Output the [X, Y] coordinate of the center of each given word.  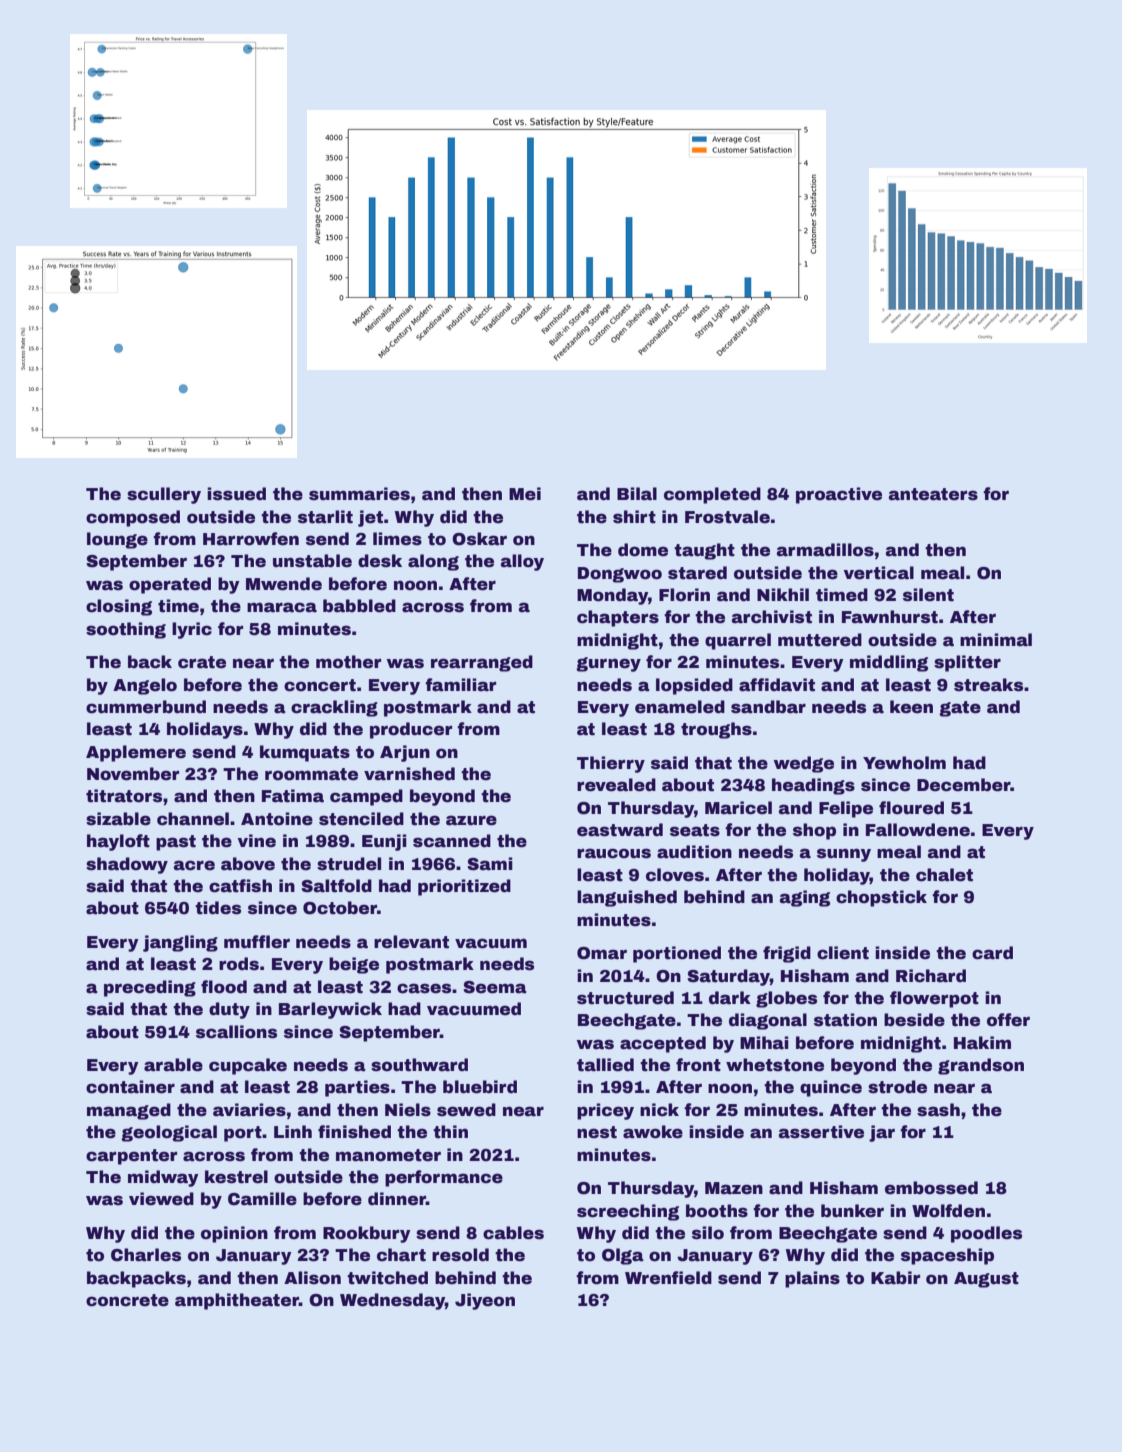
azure [471, 820]
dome [643, 550]
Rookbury [367, 1234]
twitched [387, 1278]
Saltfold [336, 886]
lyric [192, 630]
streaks [988, 685]
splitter [967, 663]
